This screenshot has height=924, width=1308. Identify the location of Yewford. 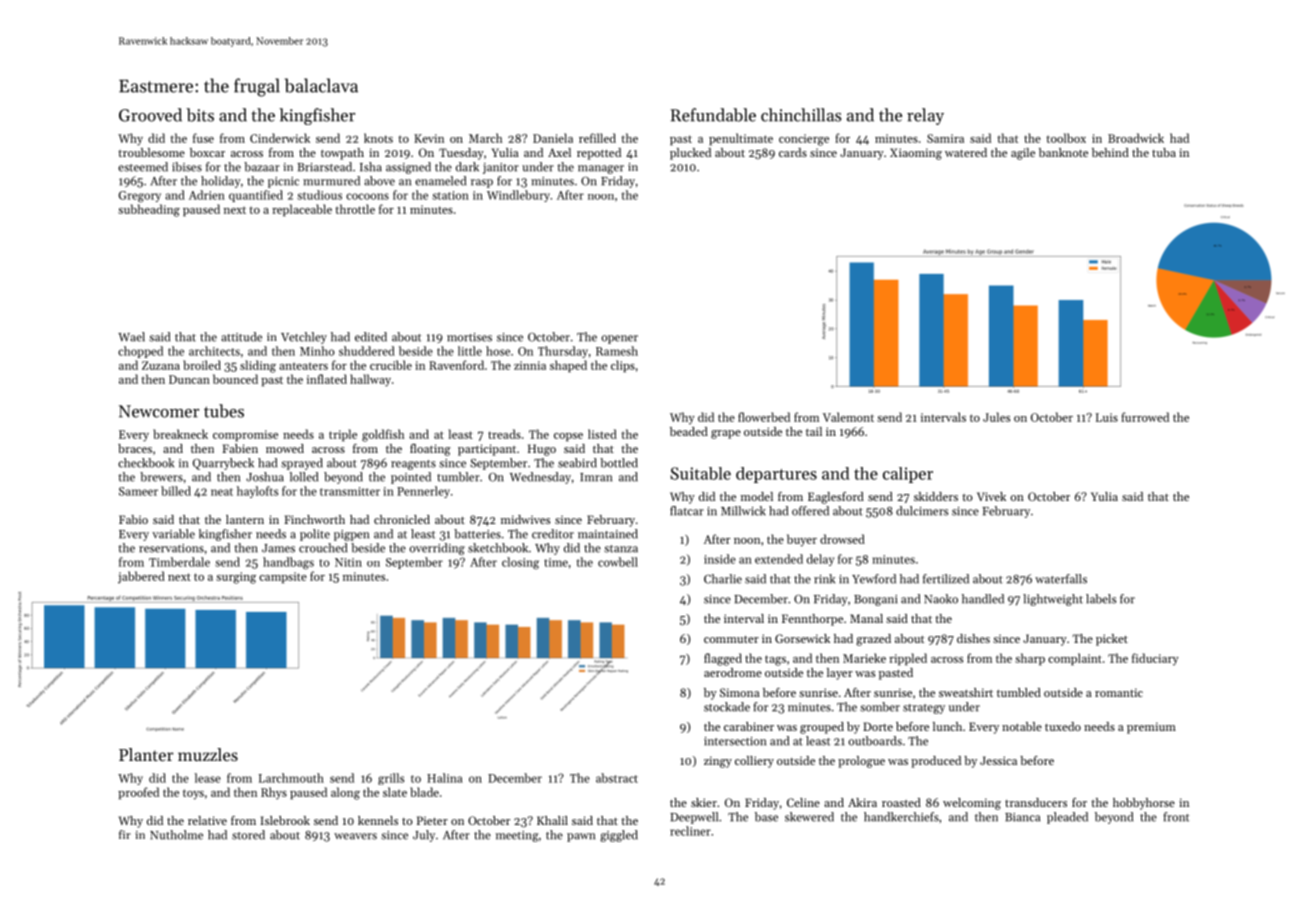
(874, 579).
